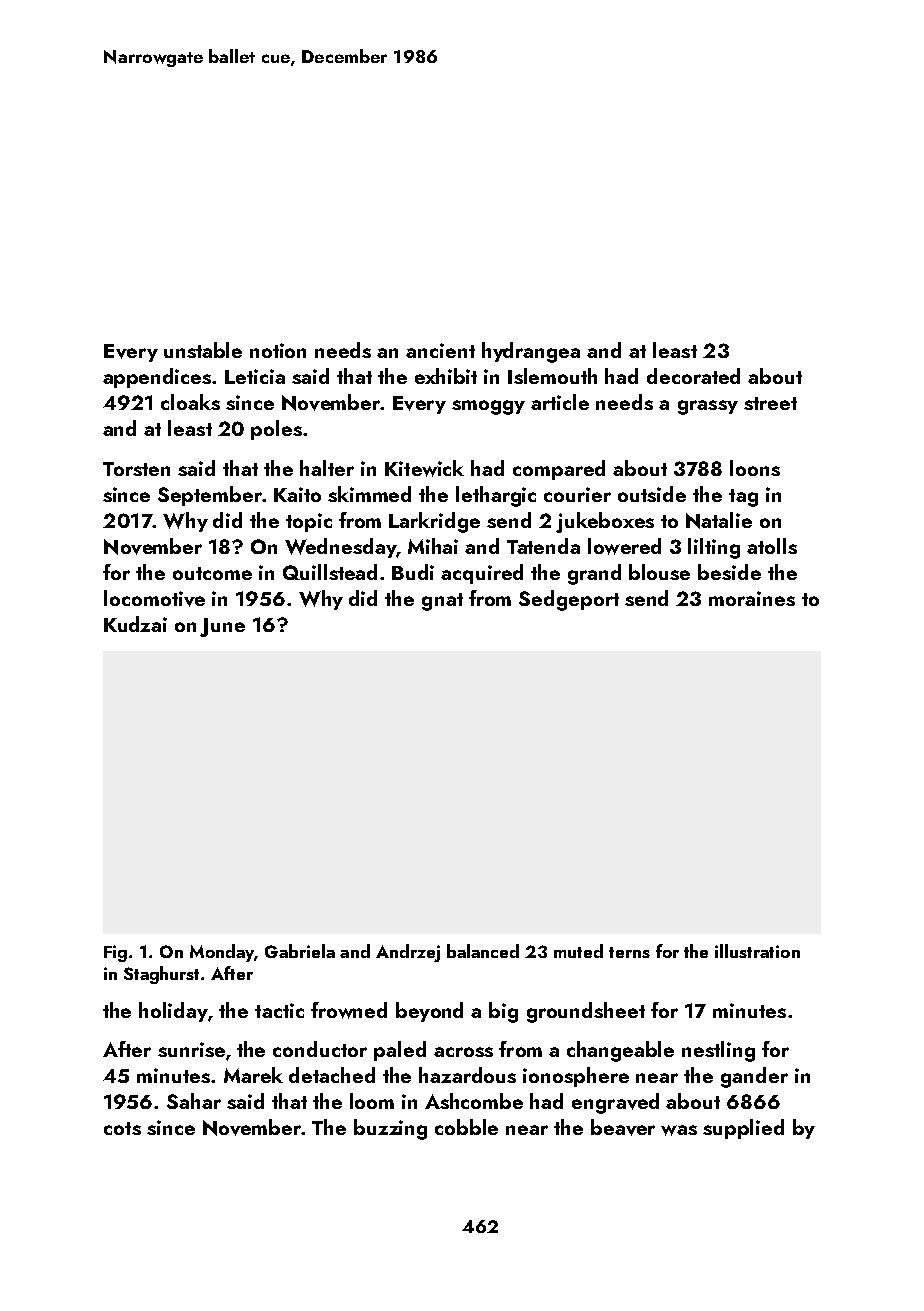 Image resolution: width=924 pixels, height=1311 pixels. I want to click on was, so click(679, 1130).
